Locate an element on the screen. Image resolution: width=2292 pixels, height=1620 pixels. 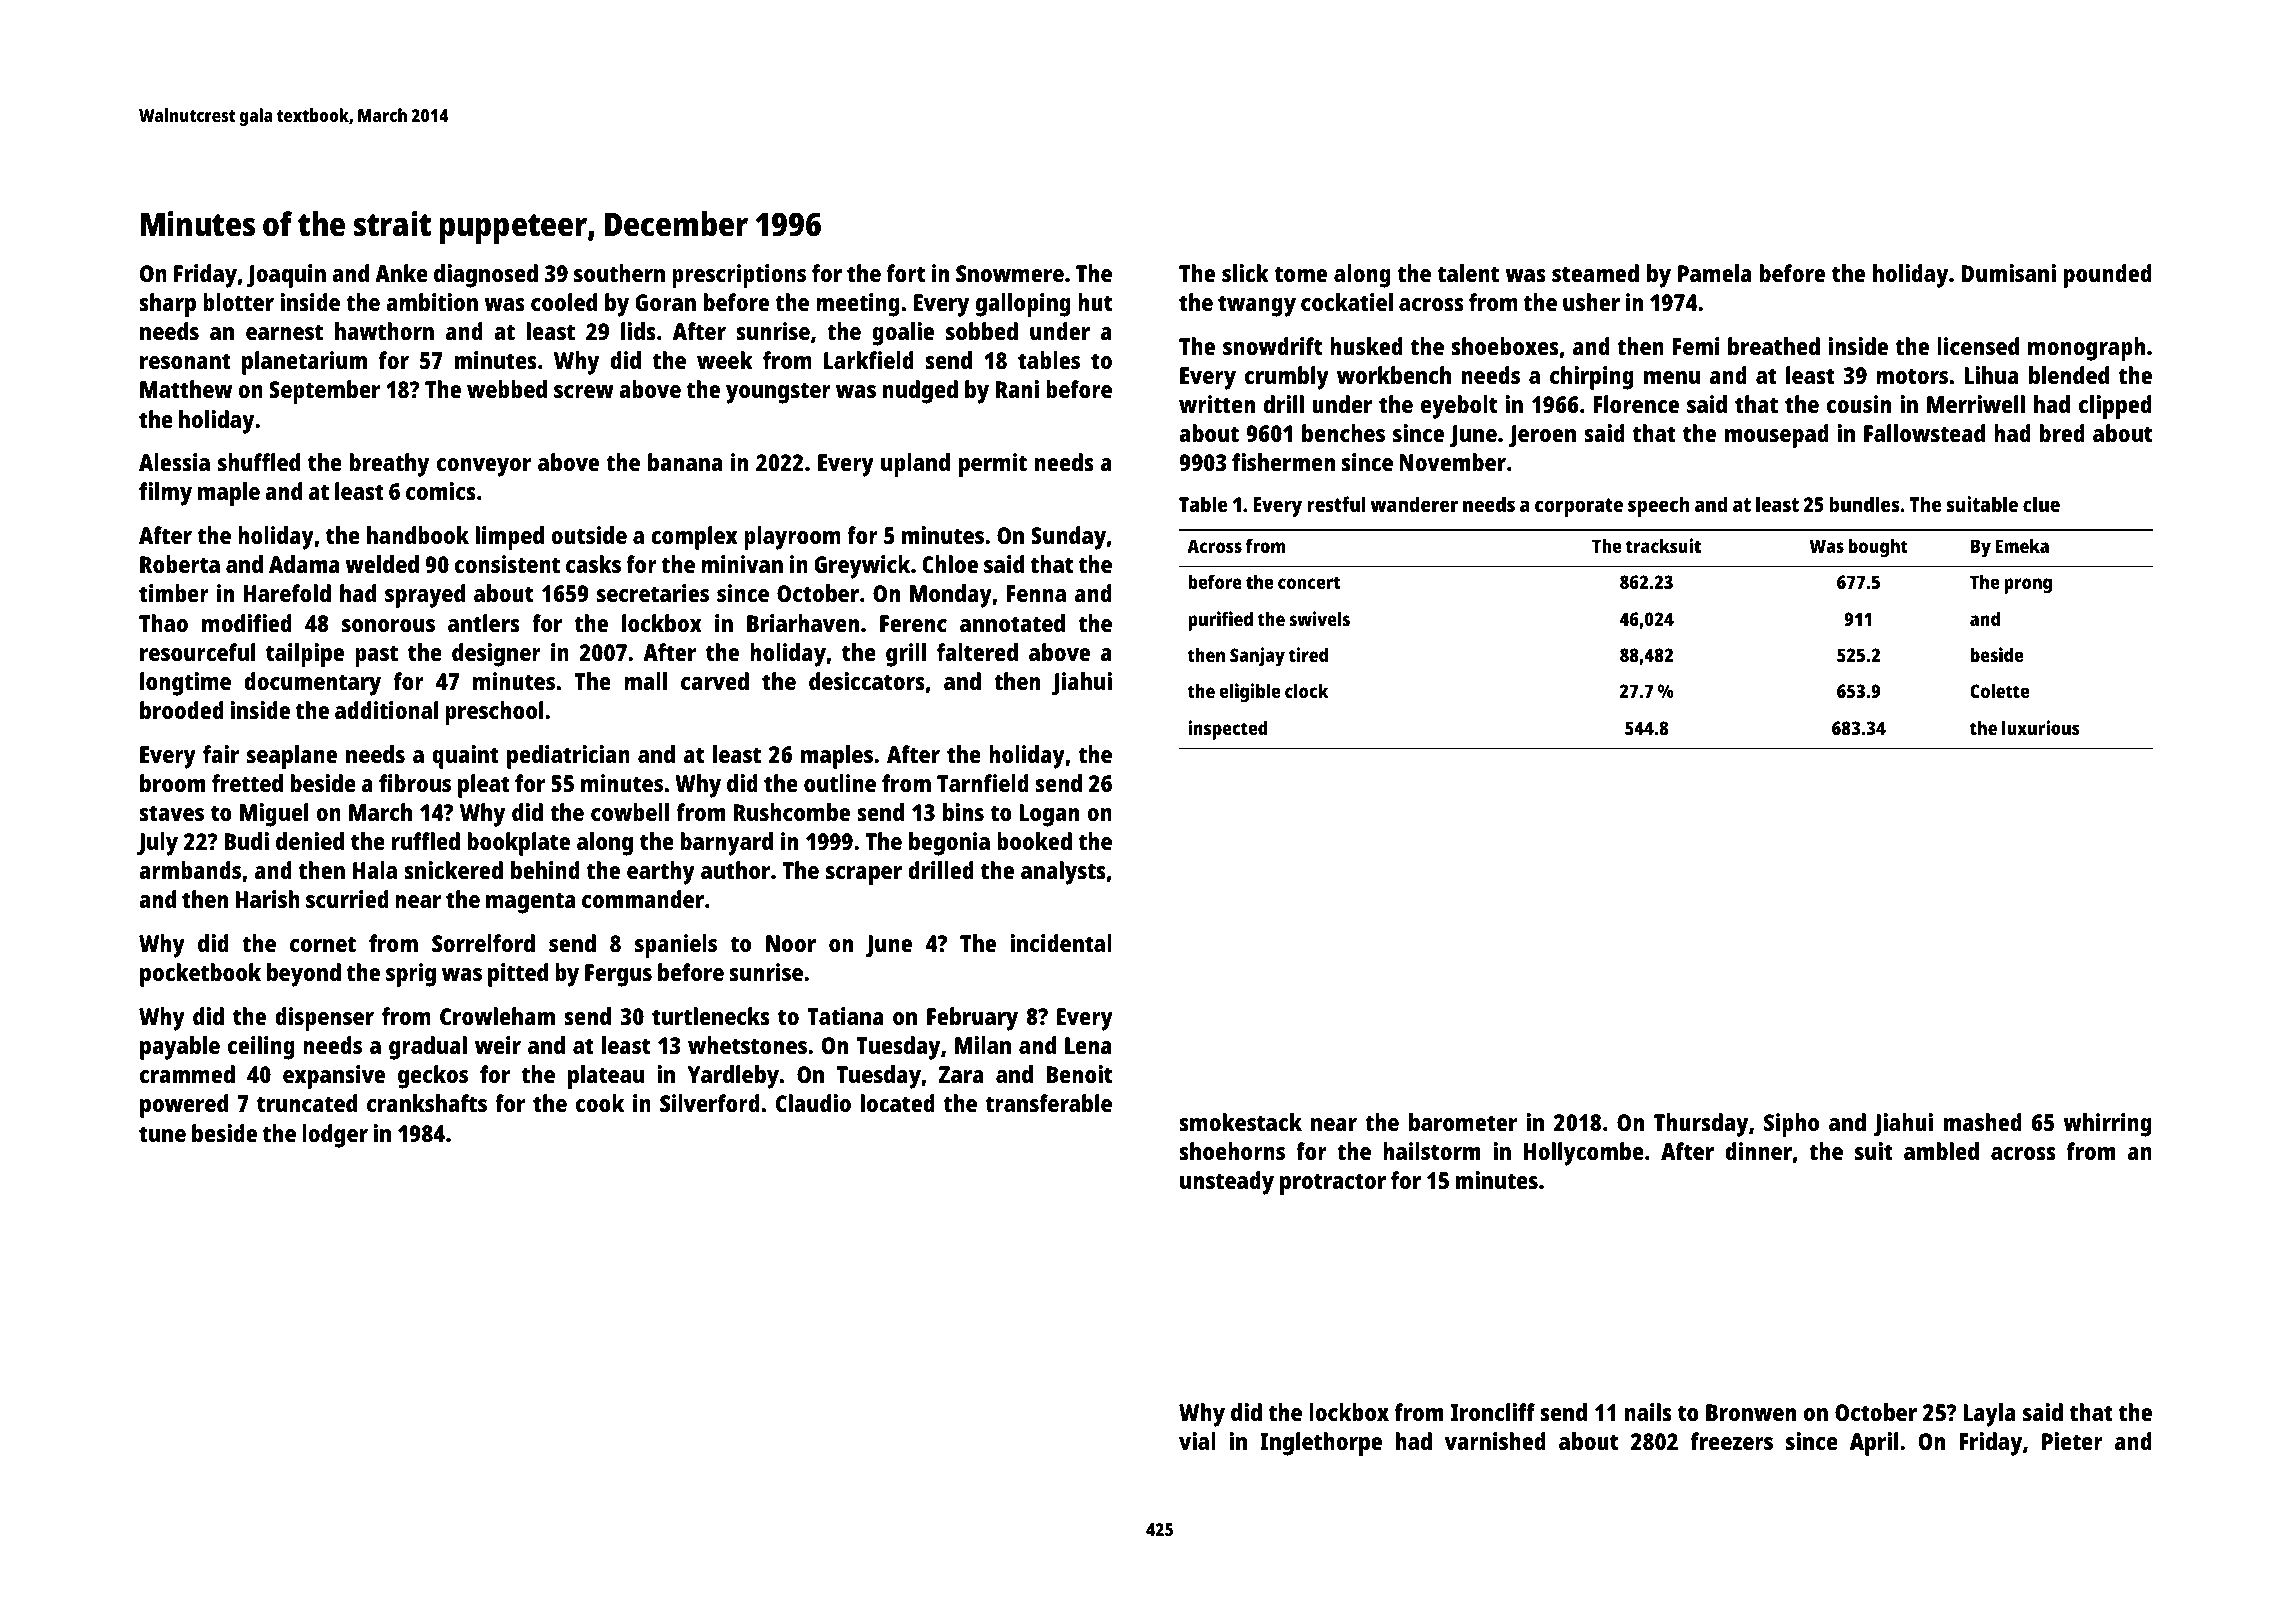
Pamela is located at coordinates (1715, 273).
